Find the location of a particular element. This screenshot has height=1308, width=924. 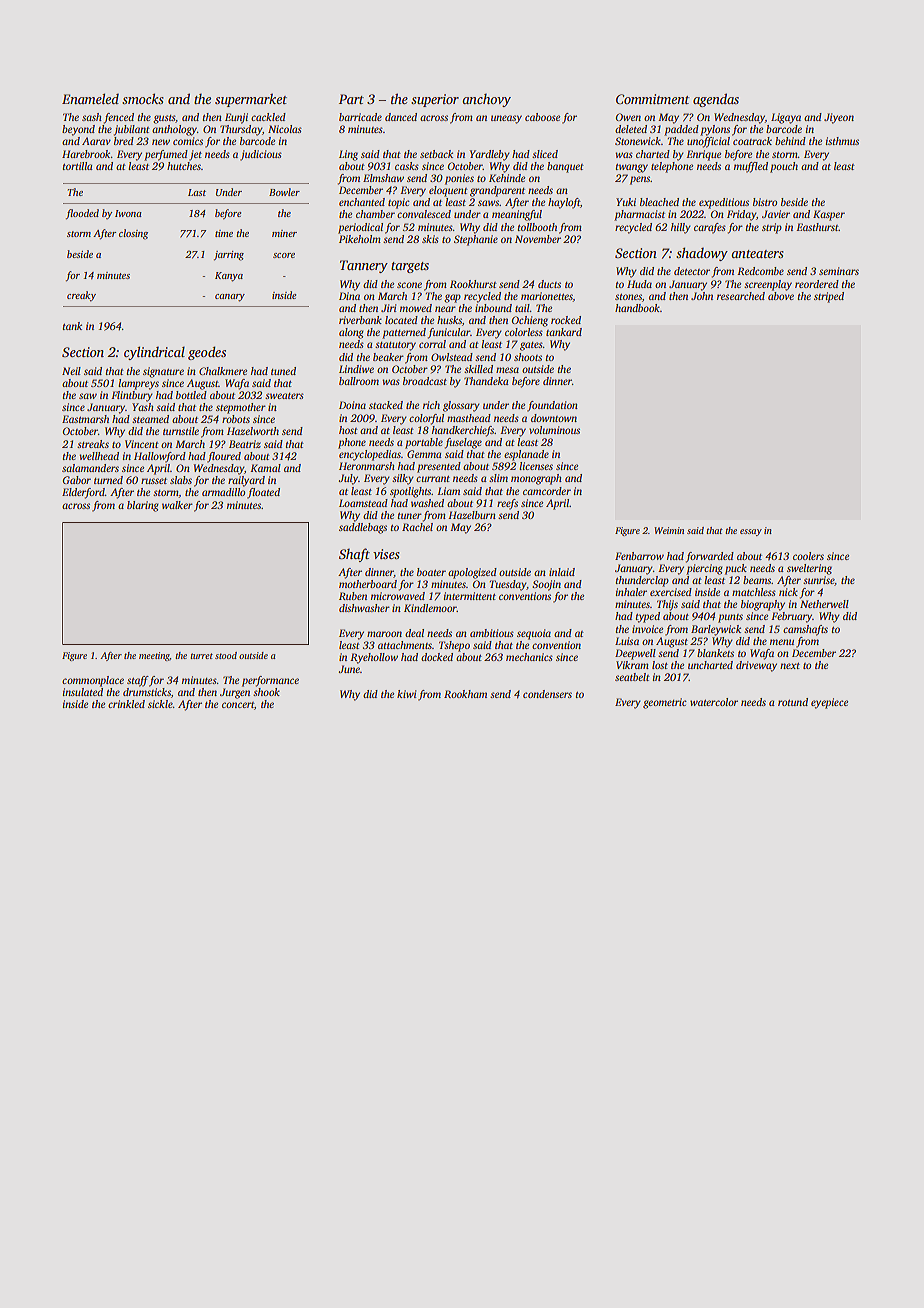

reordered is located at coordinates (817, 284).
